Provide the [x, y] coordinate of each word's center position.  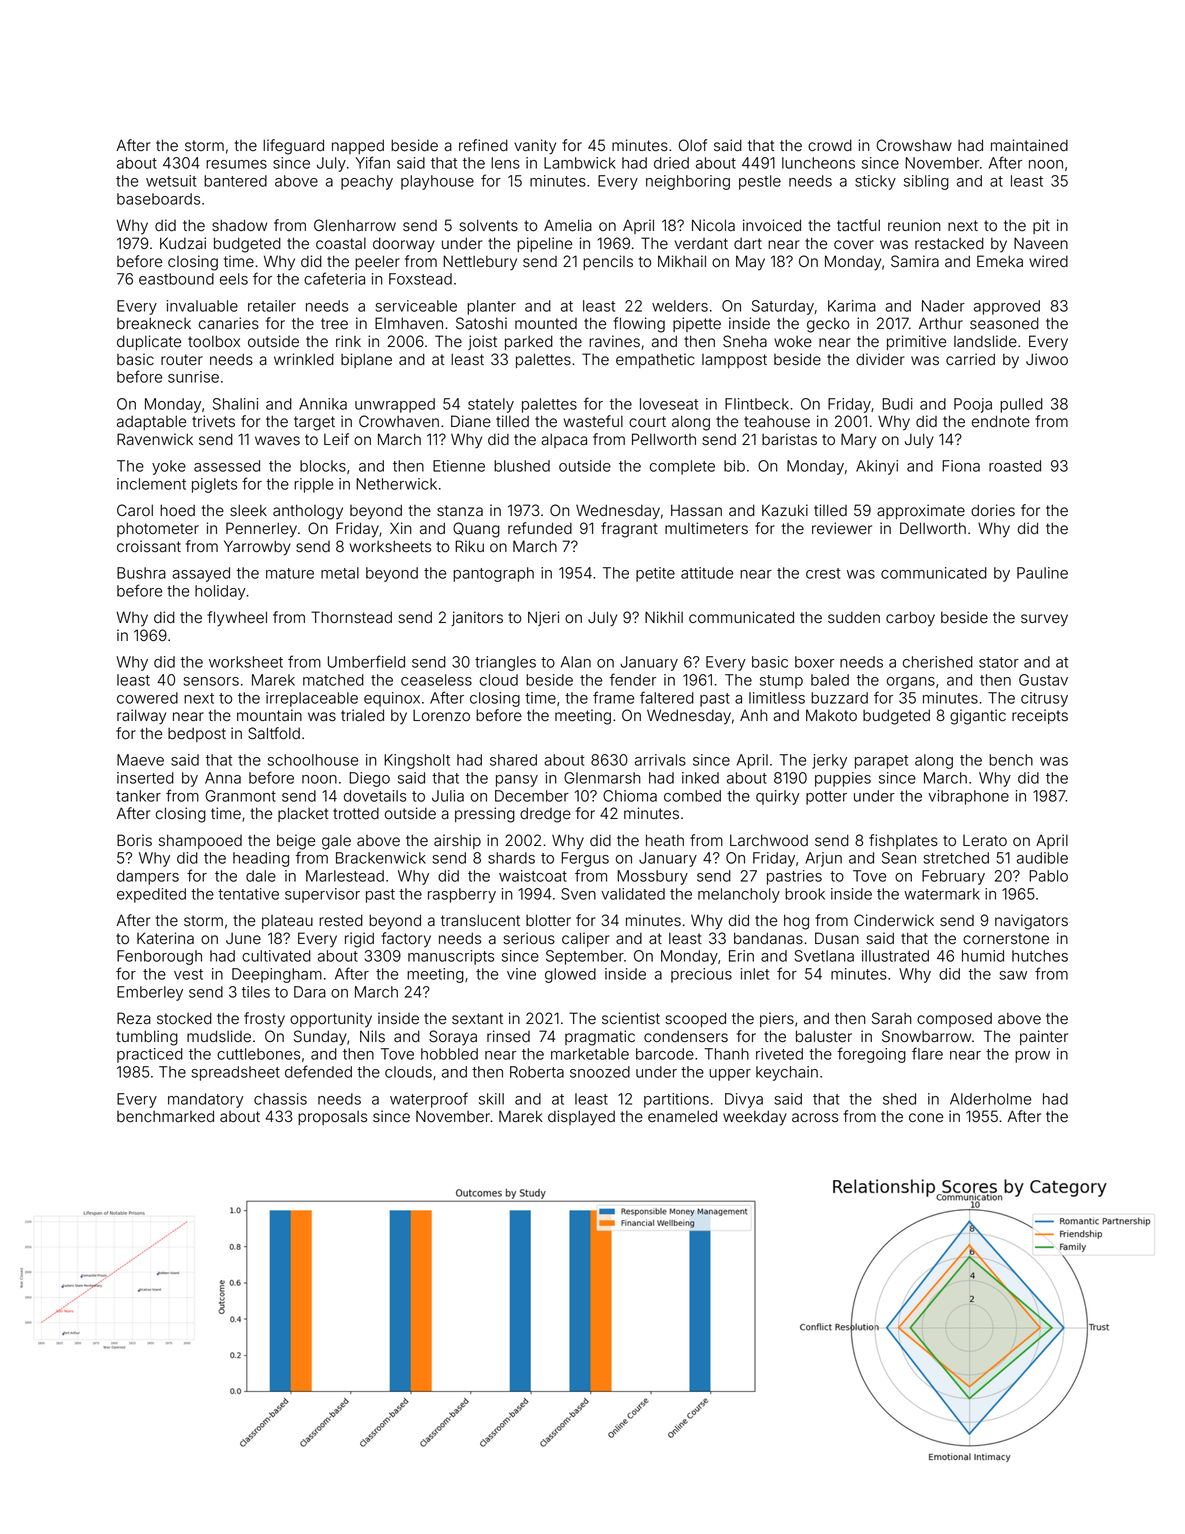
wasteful [593, 421]
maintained [1029, 145]
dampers [148, 877]
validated [633, 894]
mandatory [206, 1100]
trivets [213, 421]
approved [1007, 307]
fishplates [903, 841]
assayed [201, 574]
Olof [692, 145]
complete [682, 467]
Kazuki [785, 510]
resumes [236, 164]
